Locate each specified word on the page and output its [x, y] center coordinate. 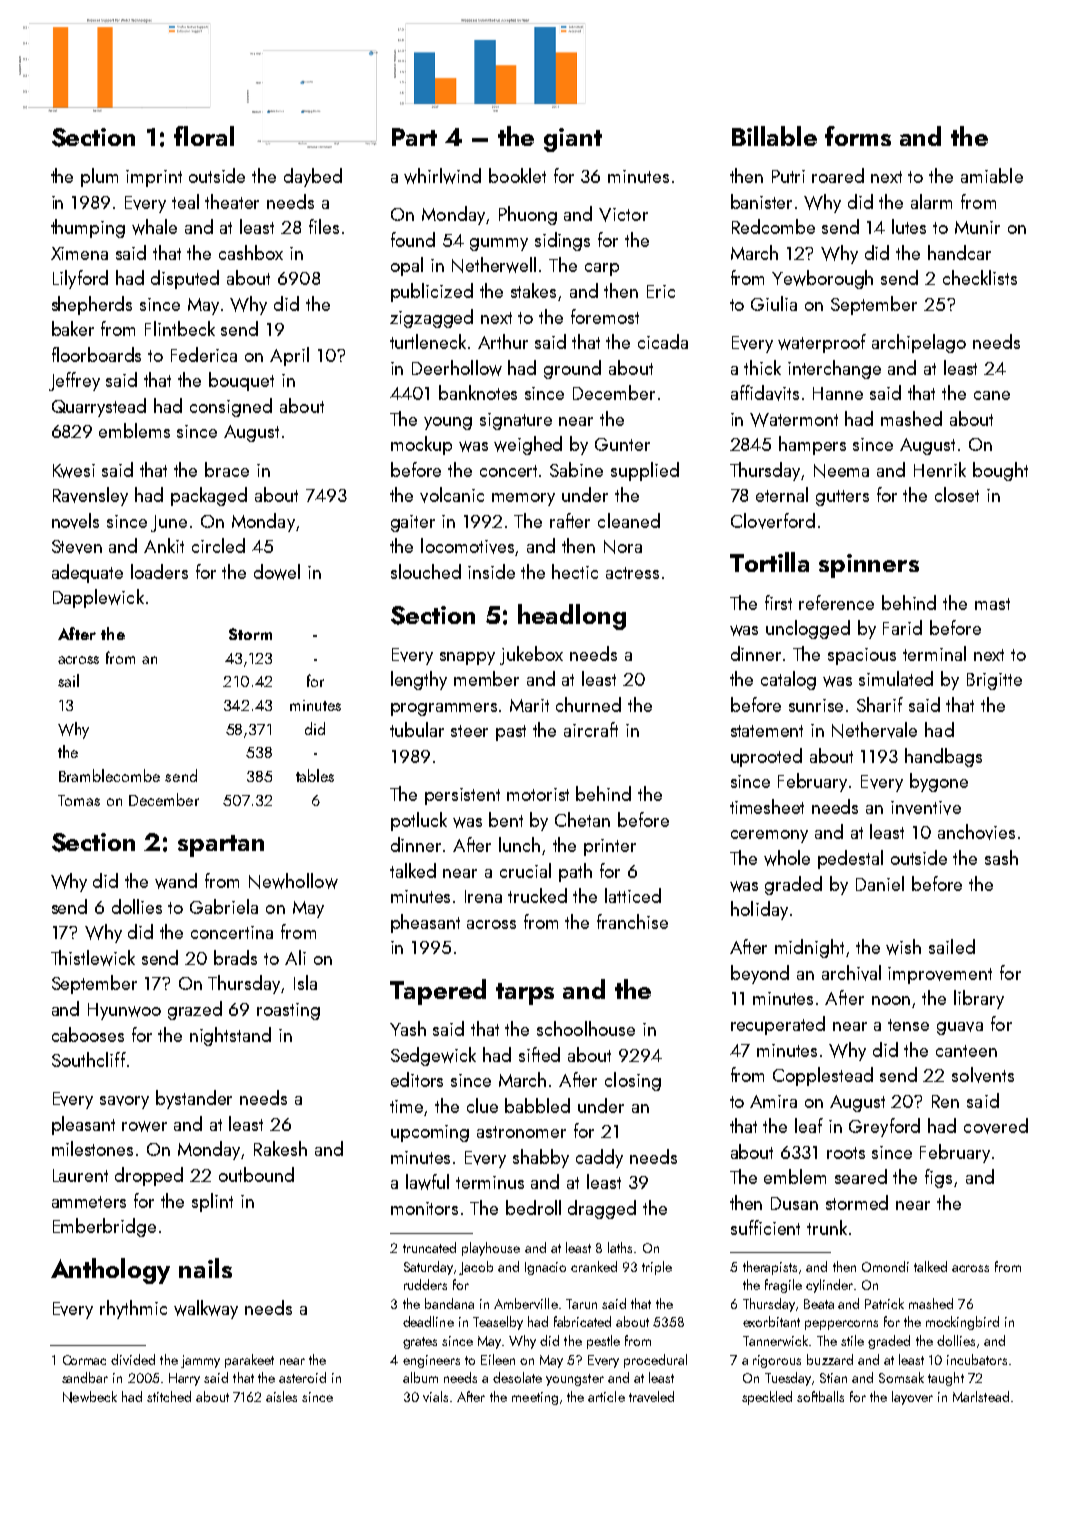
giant [573, 140]
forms [858, 136]
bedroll [533, 1207]
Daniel [880, 883]
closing [633, 1081]
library [979, 999]
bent [506, 819]
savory [124, 1102]
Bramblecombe [109, 775]
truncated [429, 1247]
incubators [977, 1359]
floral [204, 136]
